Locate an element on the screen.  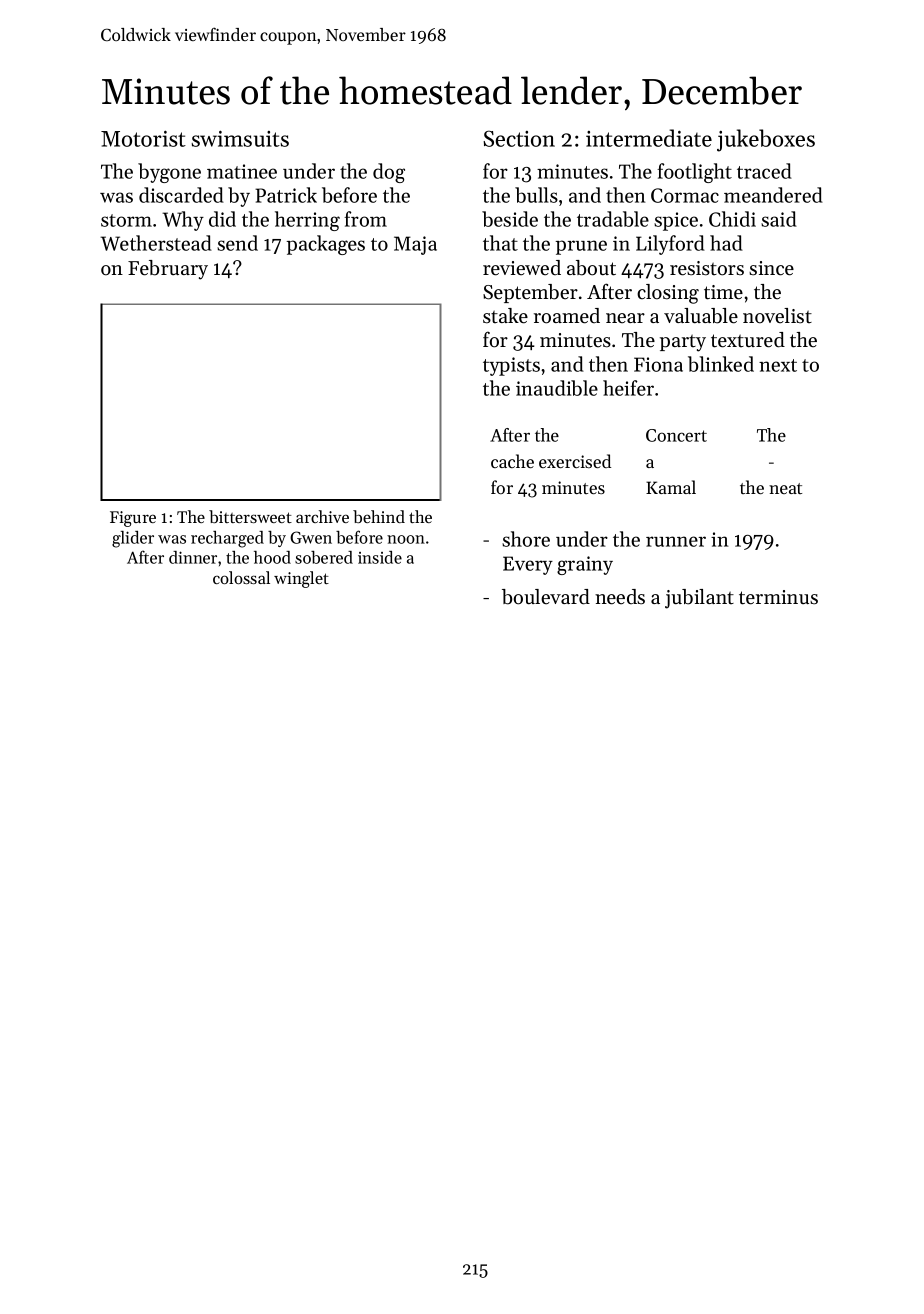
stake is located at coordinates (505, 316).
